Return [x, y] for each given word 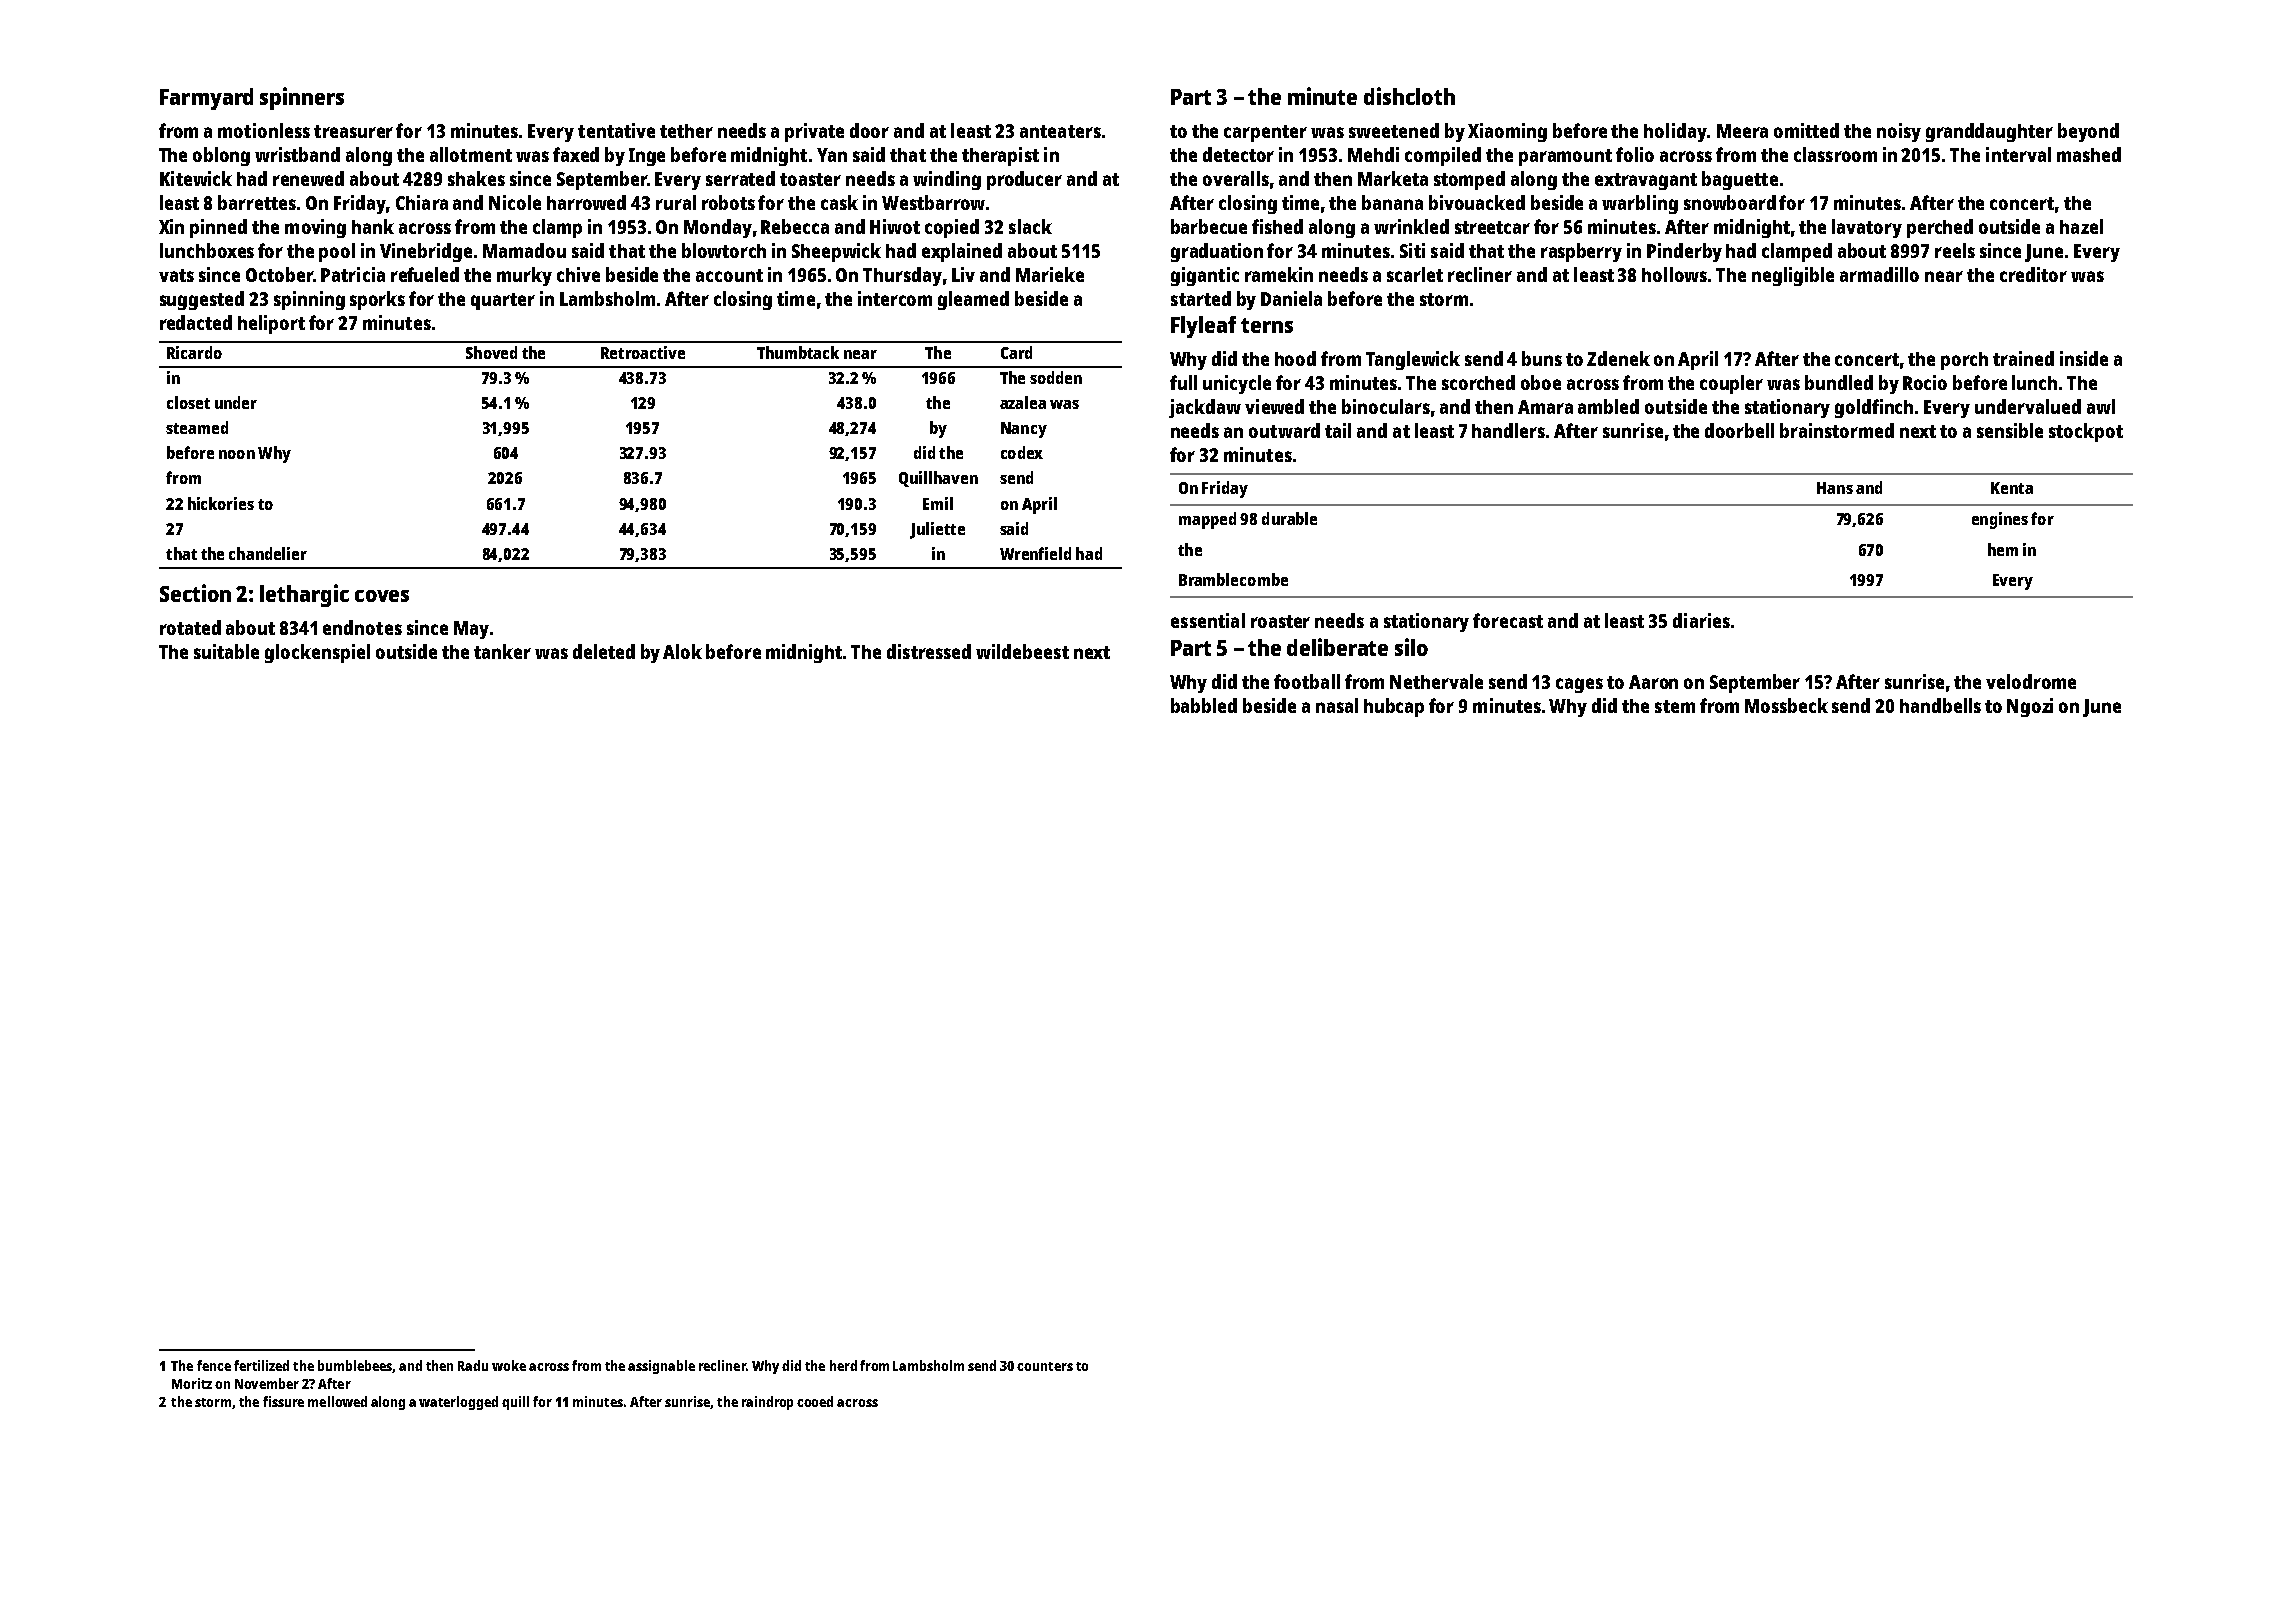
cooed [815, 1401]
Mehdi [1373, 154]
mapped [1207, 520]
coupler [1731, 384]
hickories [221, 503]
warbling [1640, 204]
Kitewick [196, 178]
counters [1045, 1366]
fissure [283, 1401]
